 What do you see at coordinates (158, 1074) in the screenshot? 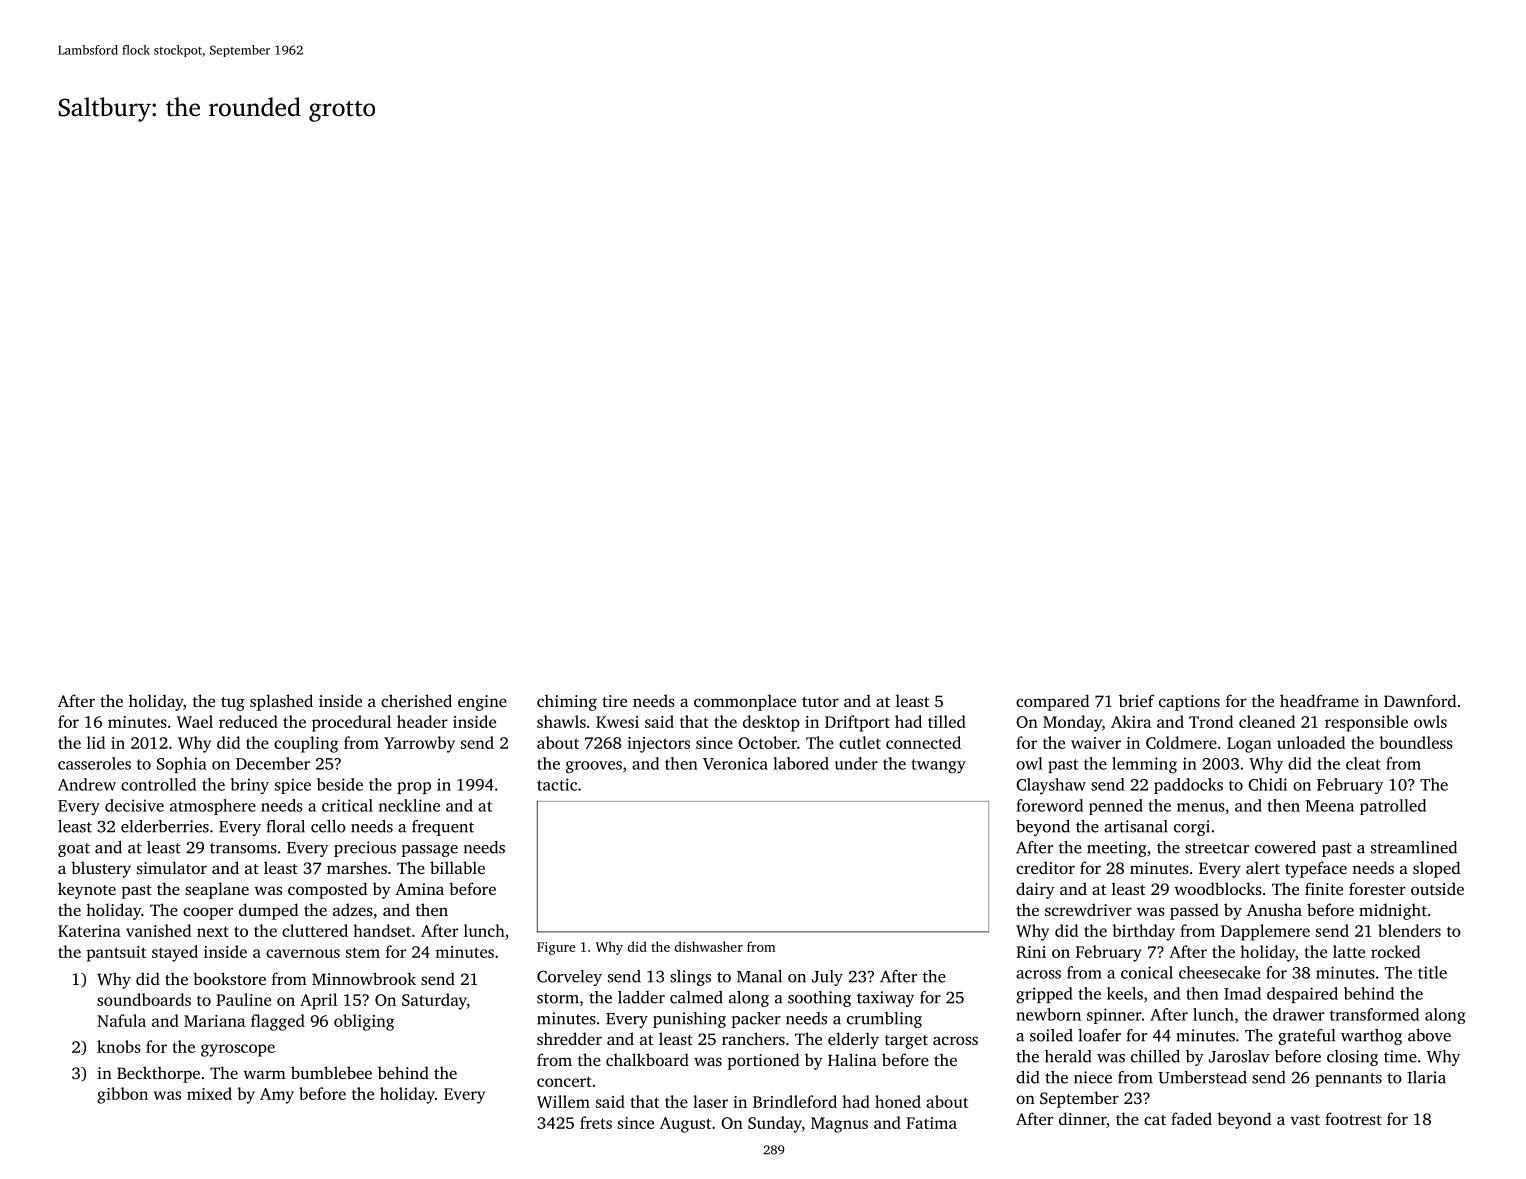
I see `Beckthorpe` at bounding box center [158, 1074].
